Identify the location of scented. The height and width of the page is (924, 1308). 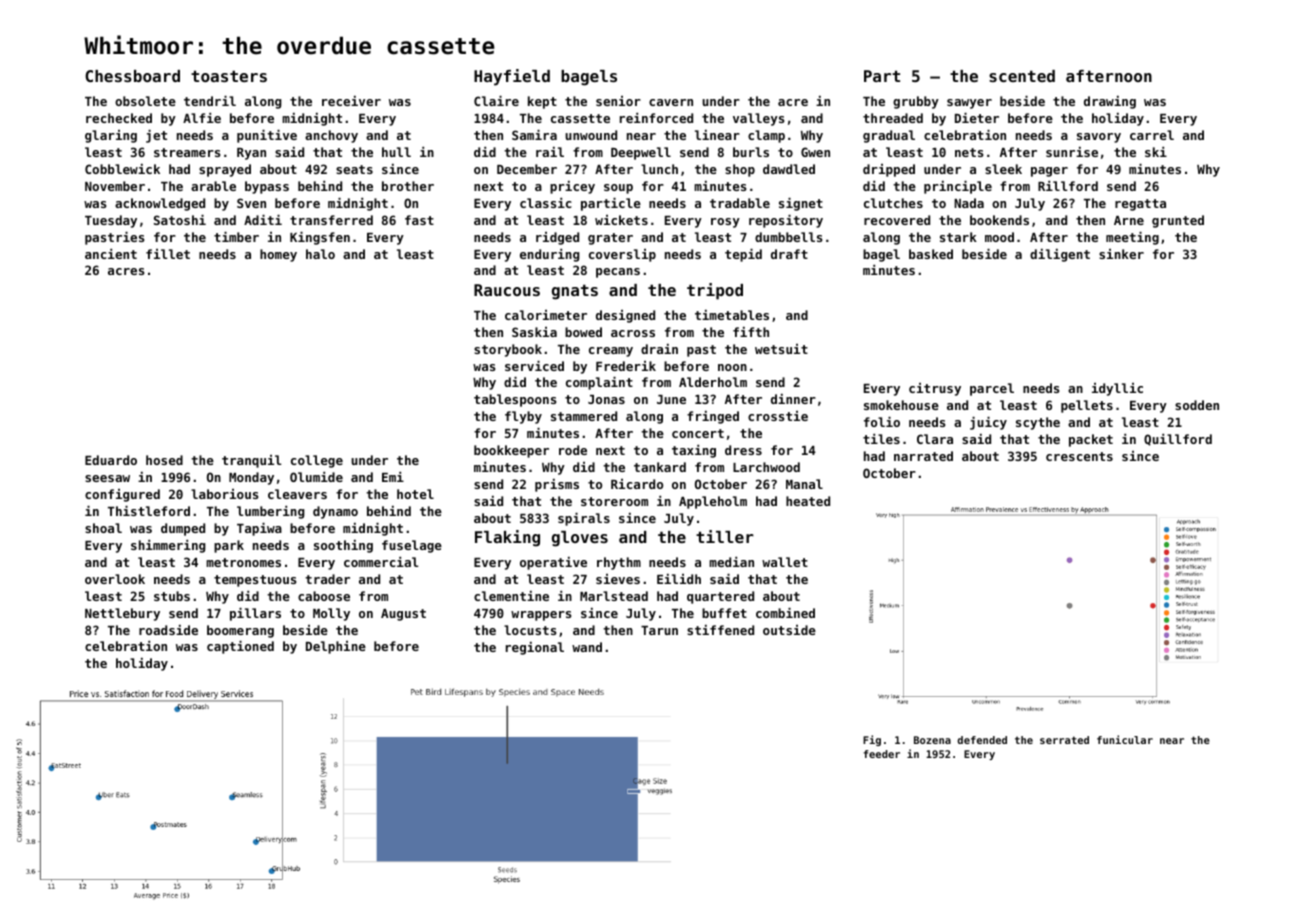
(1022, 76).
